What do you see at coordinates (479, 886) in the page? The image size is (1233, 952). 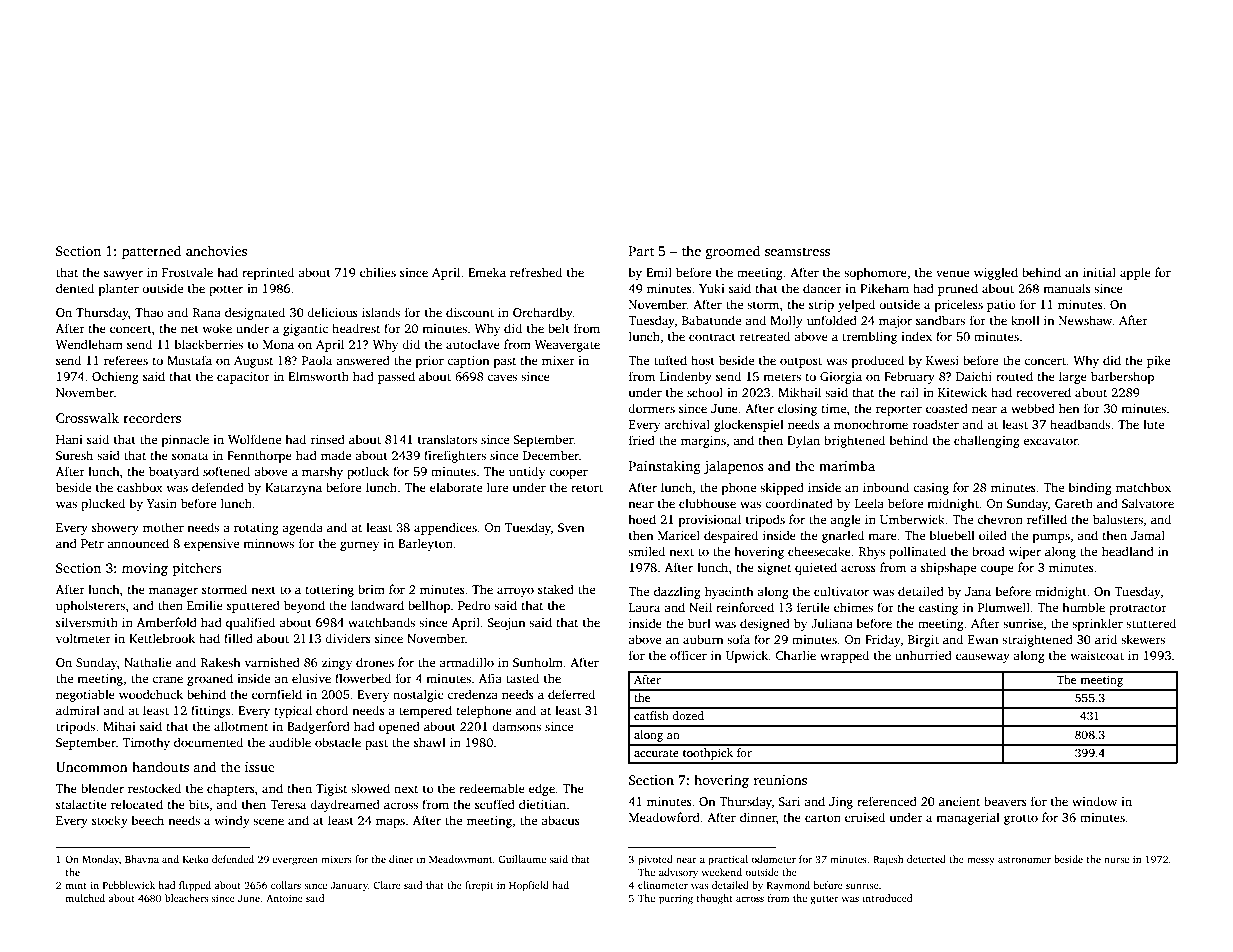 I see `firepit` at bounding box center [479, 886].
